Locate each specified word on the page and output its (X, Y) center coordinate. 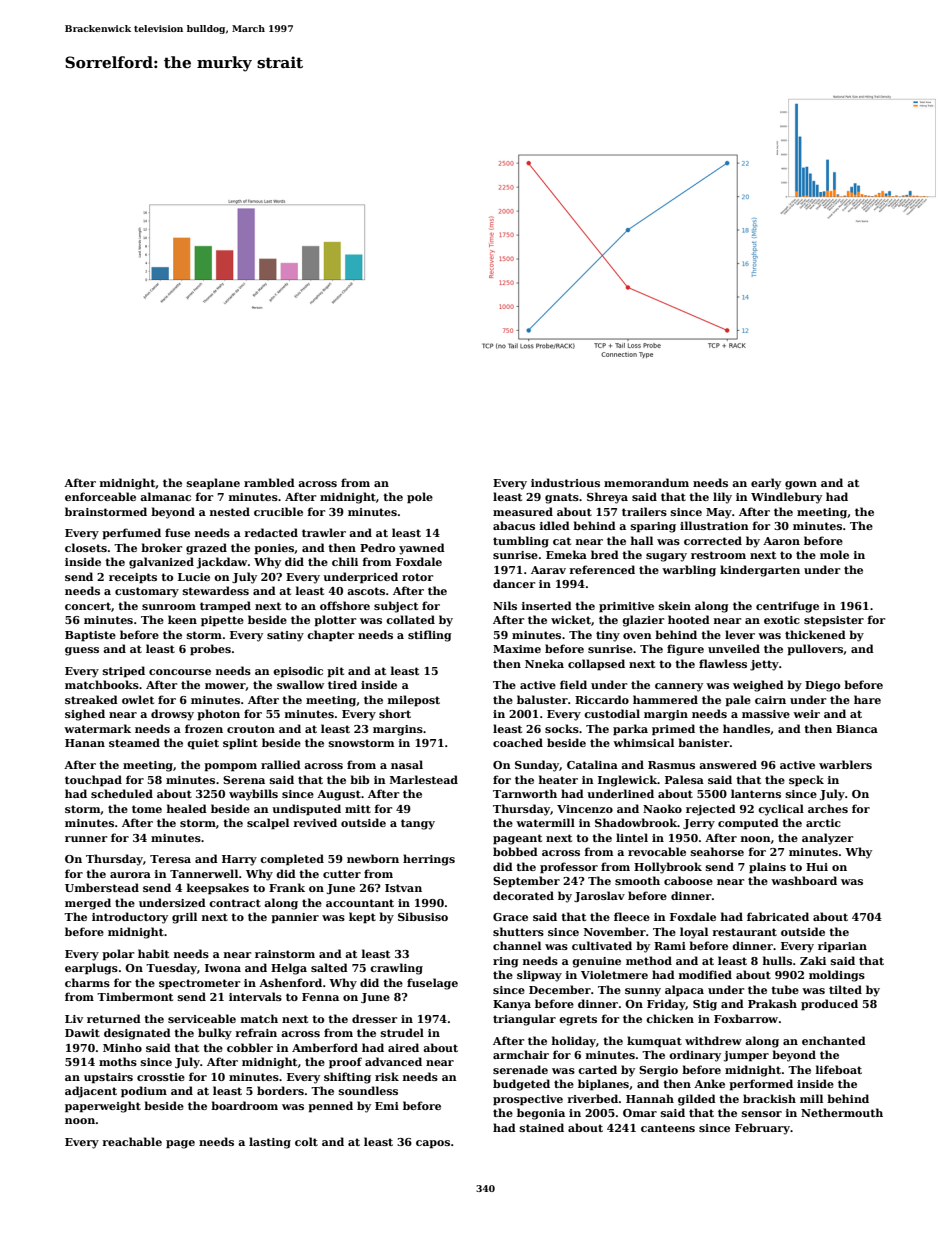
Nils (505, 605)
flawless (723, 663)
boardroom (244, 1105)
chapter (330, 636)
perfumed (131, 534)
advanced (393, 1061)
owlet (138, 699)
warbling (689, 571)
